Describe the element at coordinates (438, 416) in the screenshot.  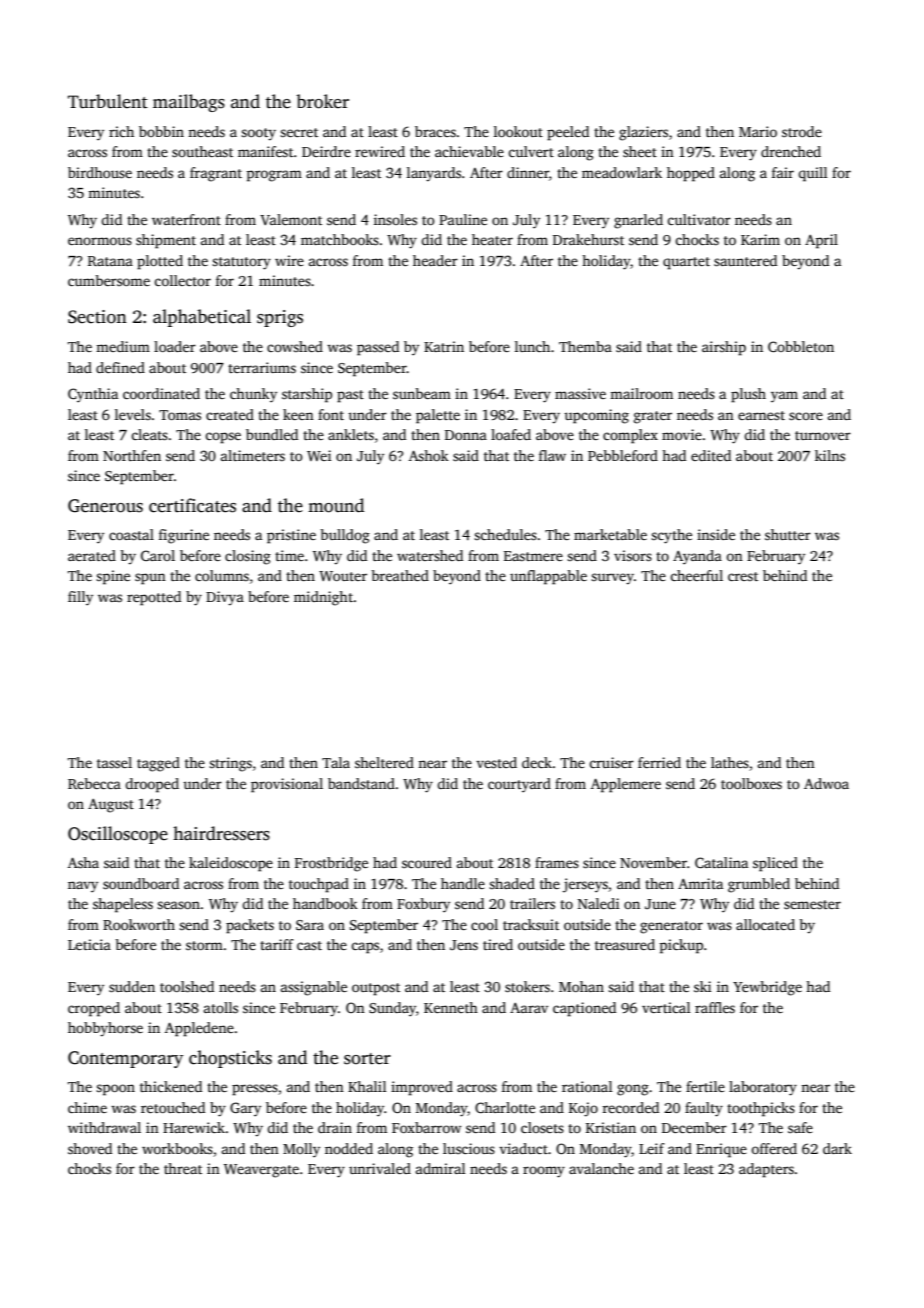
I see `palette` at that location.
